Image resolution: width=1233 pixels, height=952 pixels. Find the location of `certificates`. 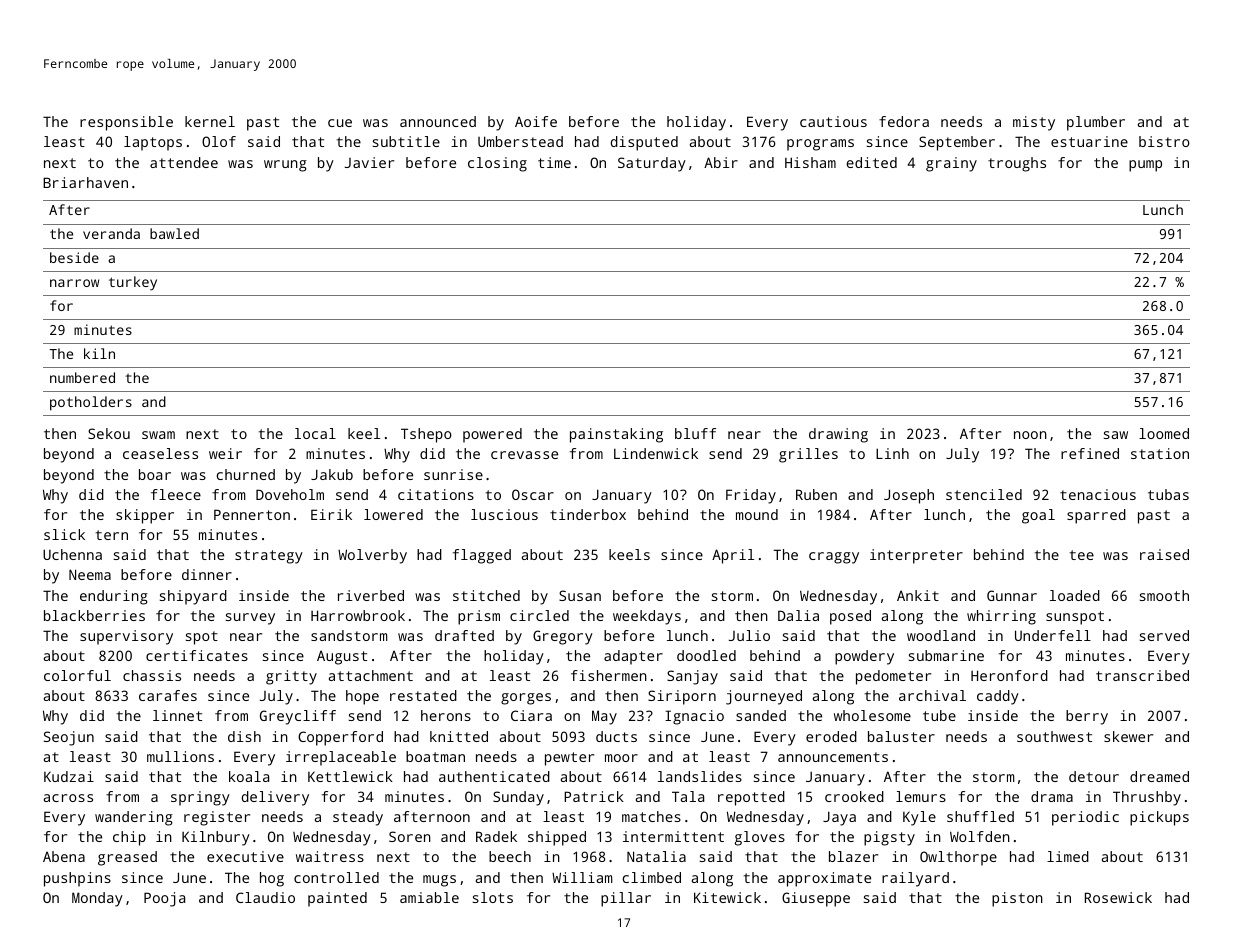

certificates is located at coordinates (197, 655).
